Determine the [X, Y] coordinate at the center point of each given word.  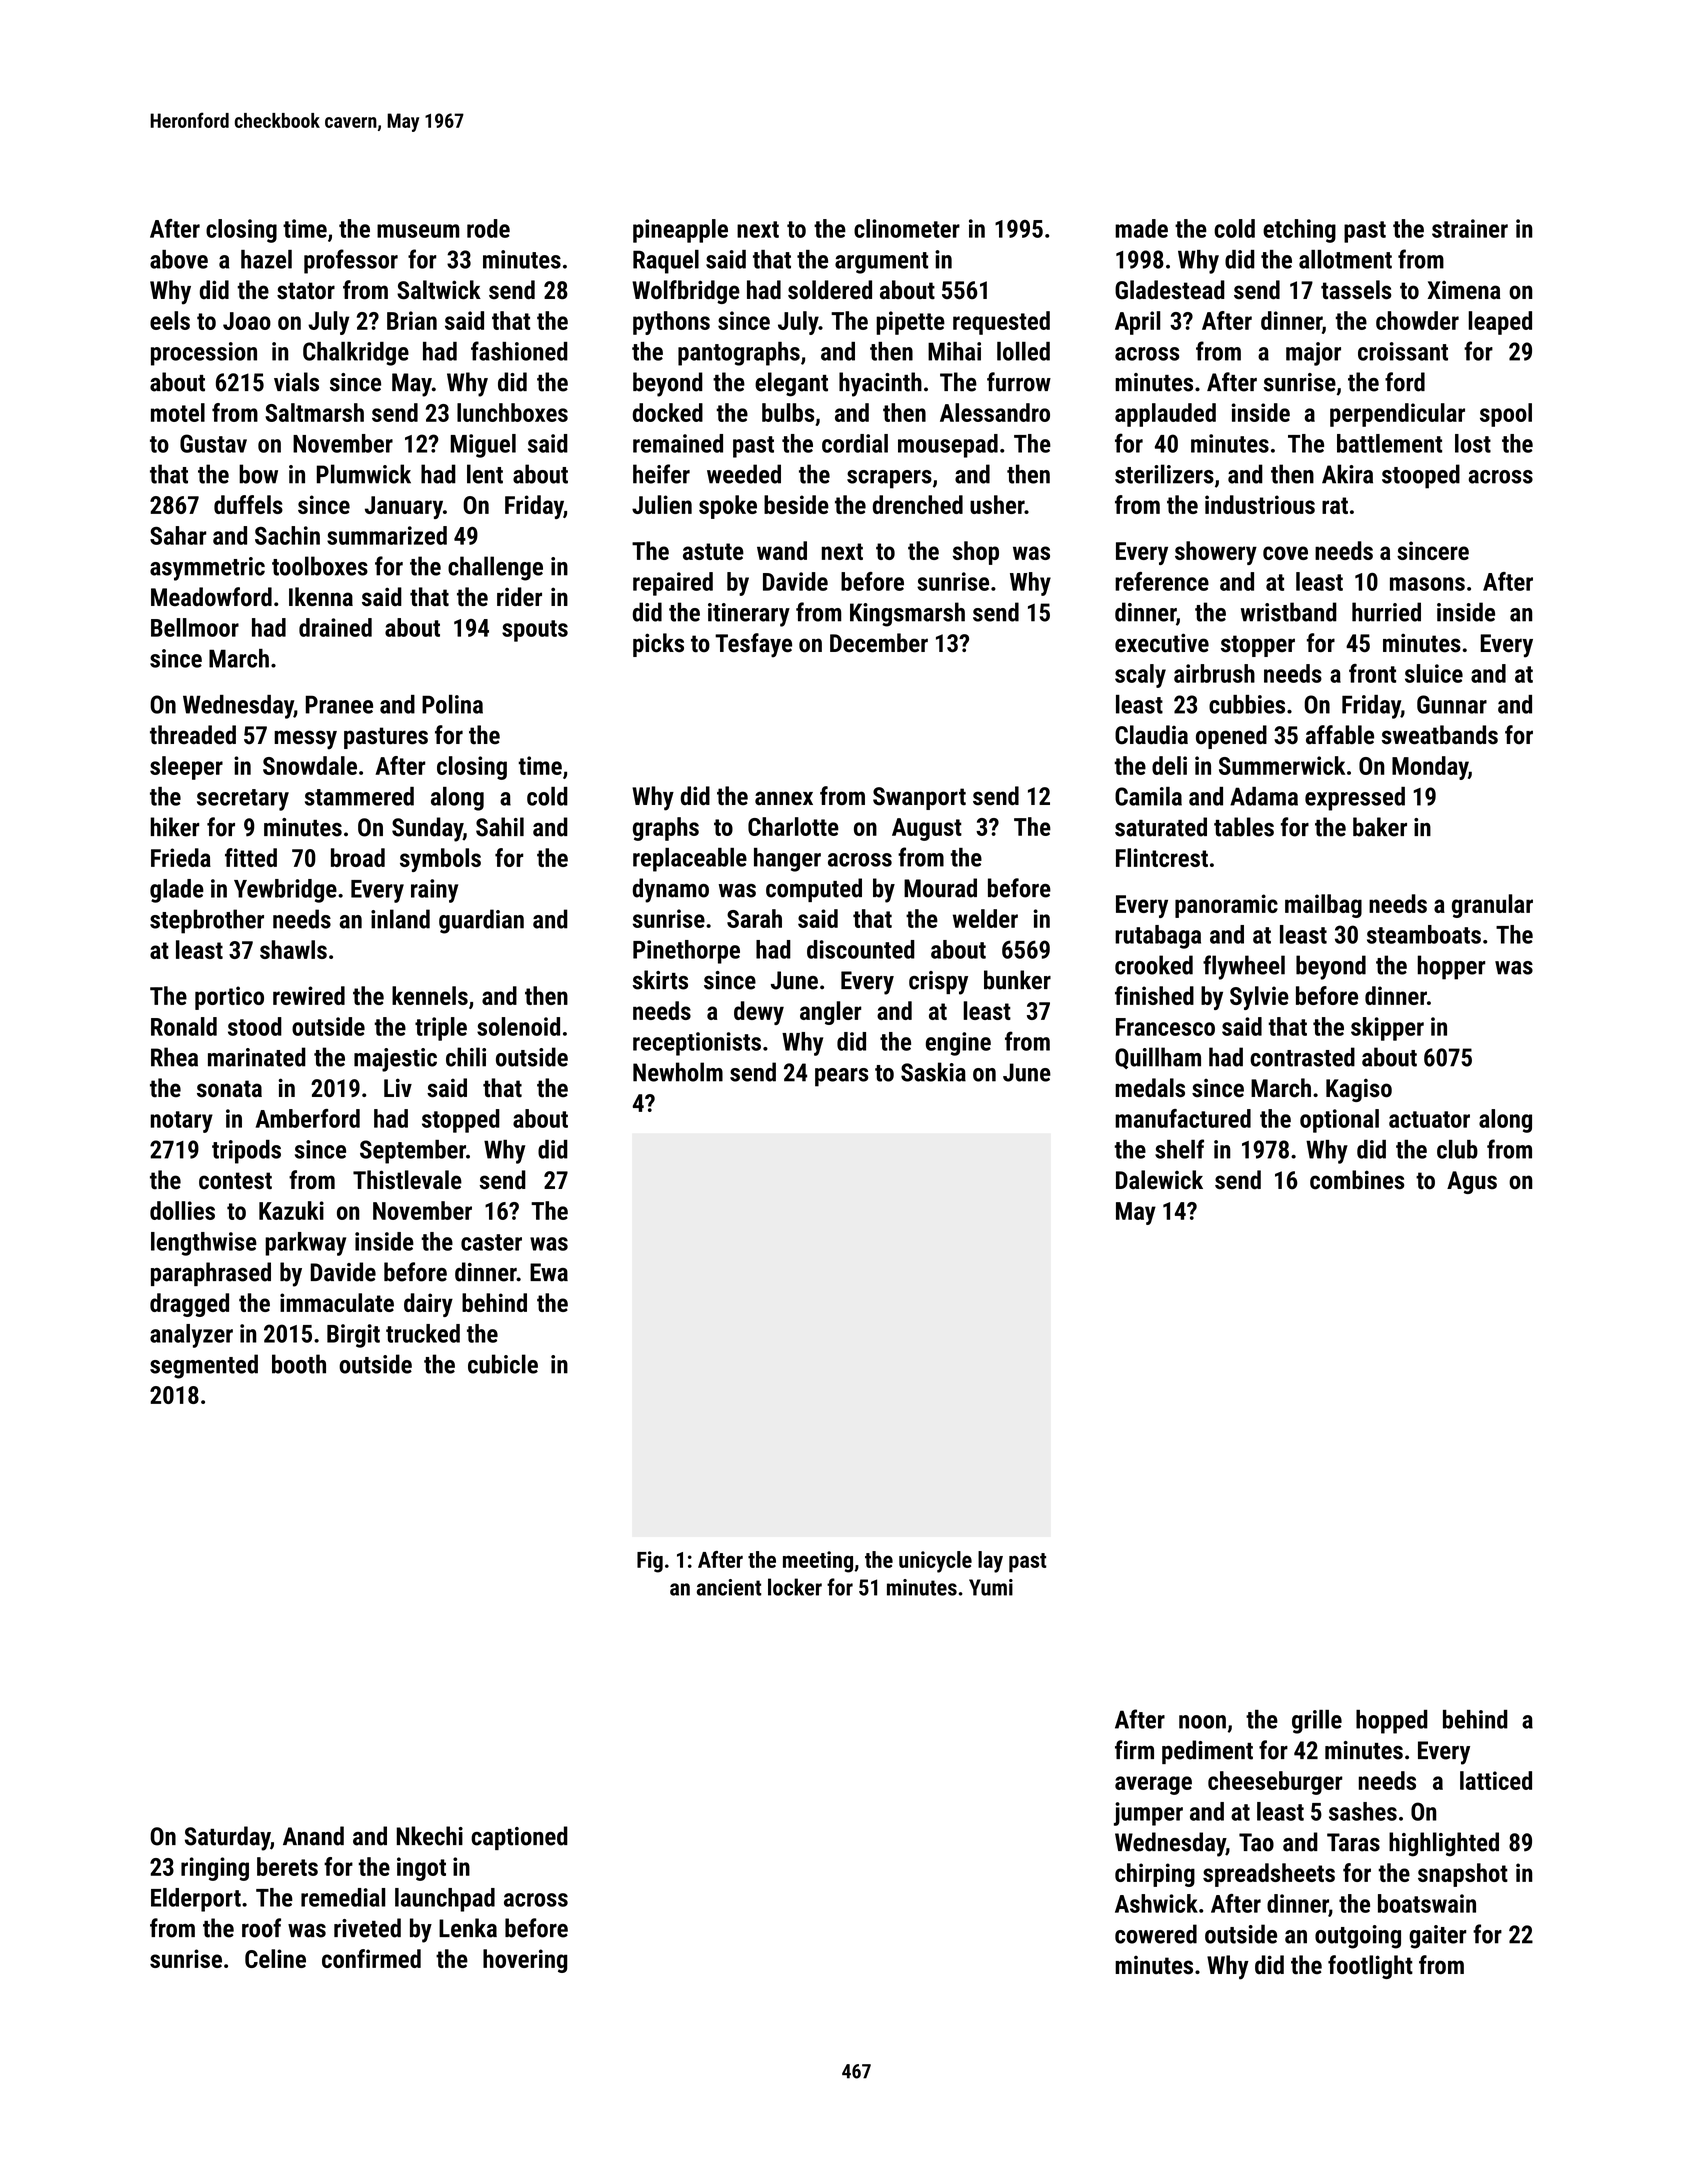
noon [1202, 1722]
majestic [395, 1060]
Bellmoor [195, 627]
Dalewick [1159, 1180]
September [413, 1152]
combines [1357, 1180]
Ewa [549, 1272]
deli [1169, 765]
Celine [275, 1958]
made [1141, 228]
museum [418, 231]
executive [1162, 643]
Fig [650, 1562]
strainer [1470, 228]
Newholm [678, 1072]
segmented [204, 1366]
